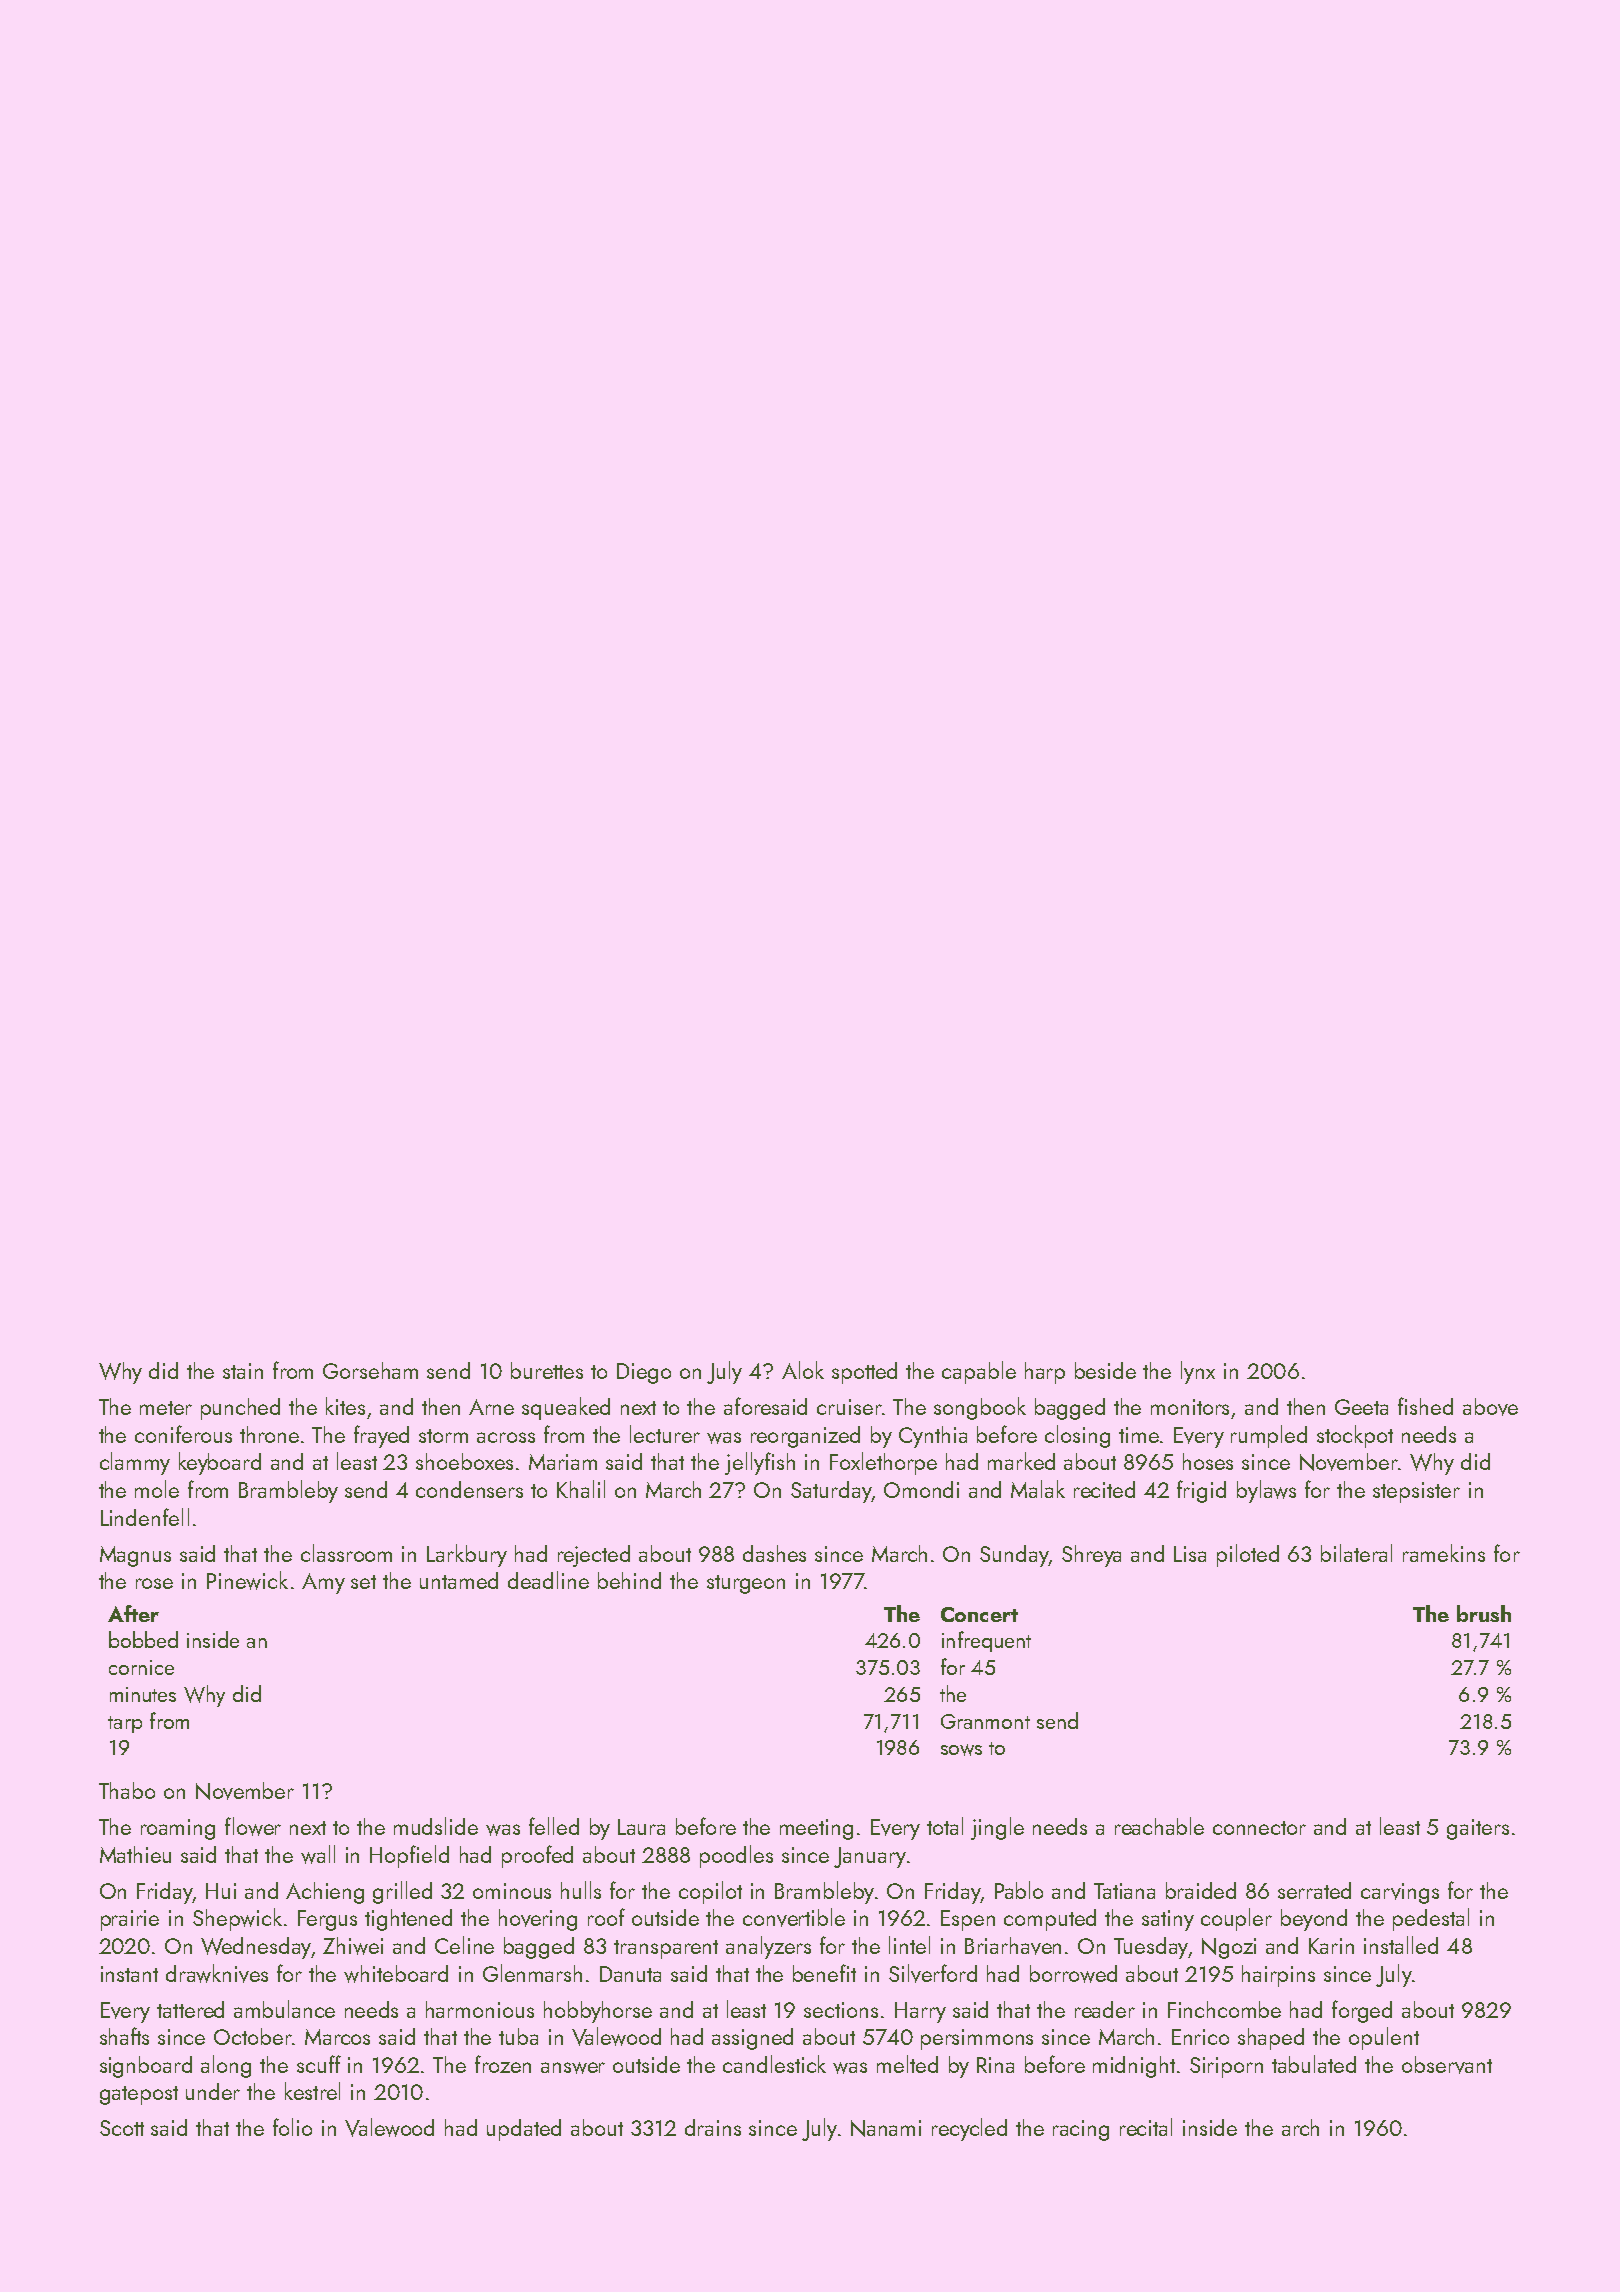 The width and height of the screenshot is (1620, 2292). What do you see at coordinates (979, 1614) in the screenshot?
I see `Concert` at bounding box center [979, 1614].
